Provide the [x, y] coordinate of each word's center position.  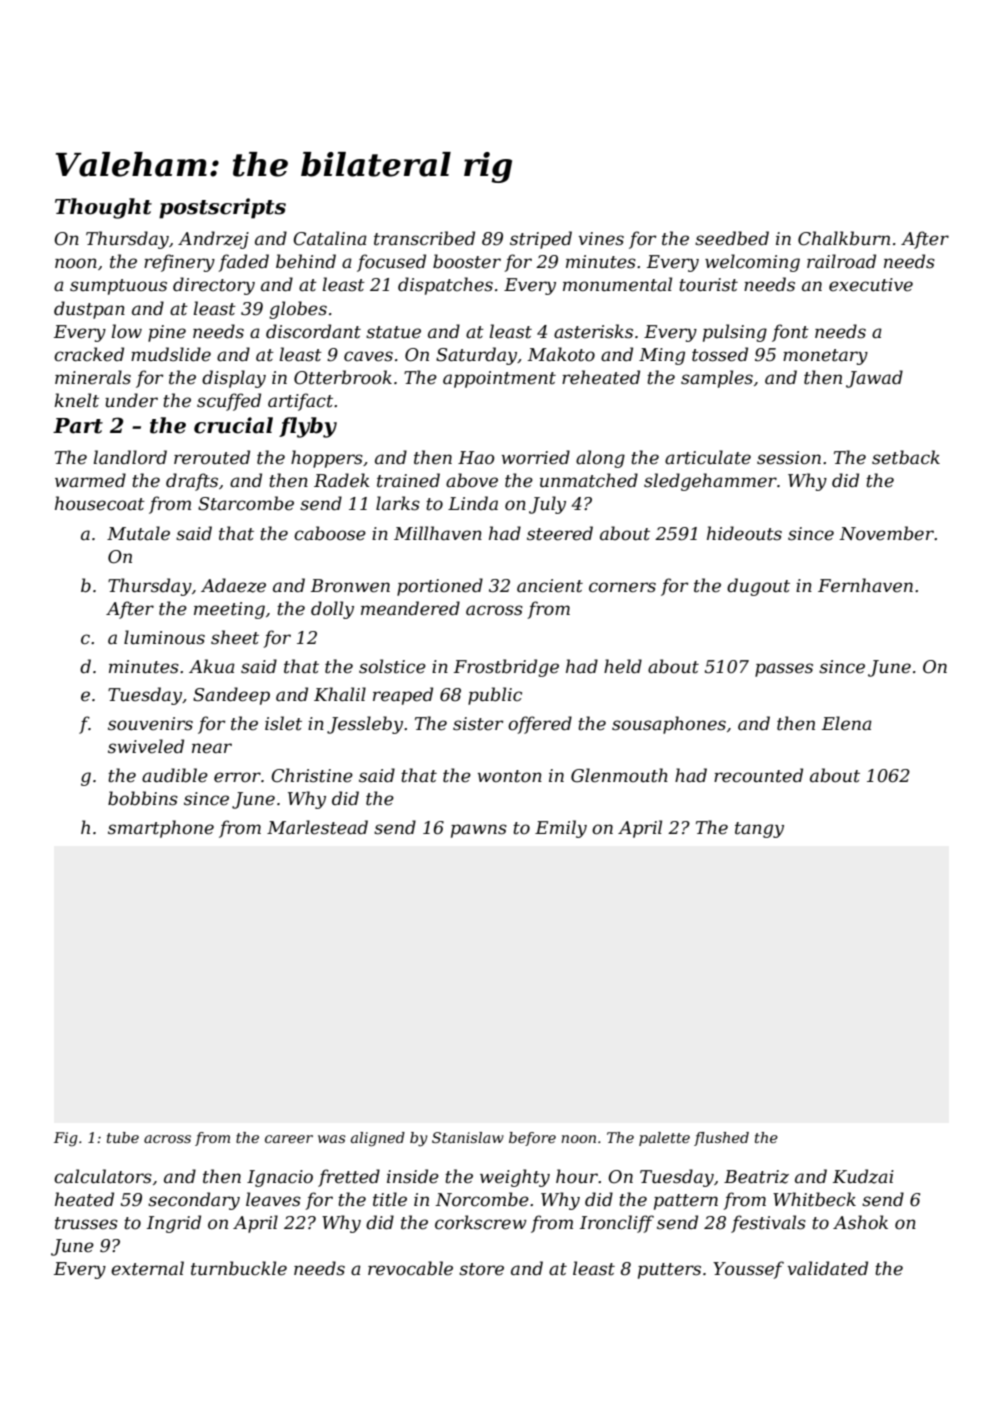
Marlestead [317, 827]
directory [214, 286]
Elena [847, 723]
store [481, 1269]
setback [906, 457]
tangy [759, 830]
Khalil [340, 694]
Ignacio [280, 1178]
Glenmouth [619, 775]
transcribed [424, 238]
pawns [479, 831]
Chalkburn [844, 238]
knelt [76, 400]
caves [368, 356]
